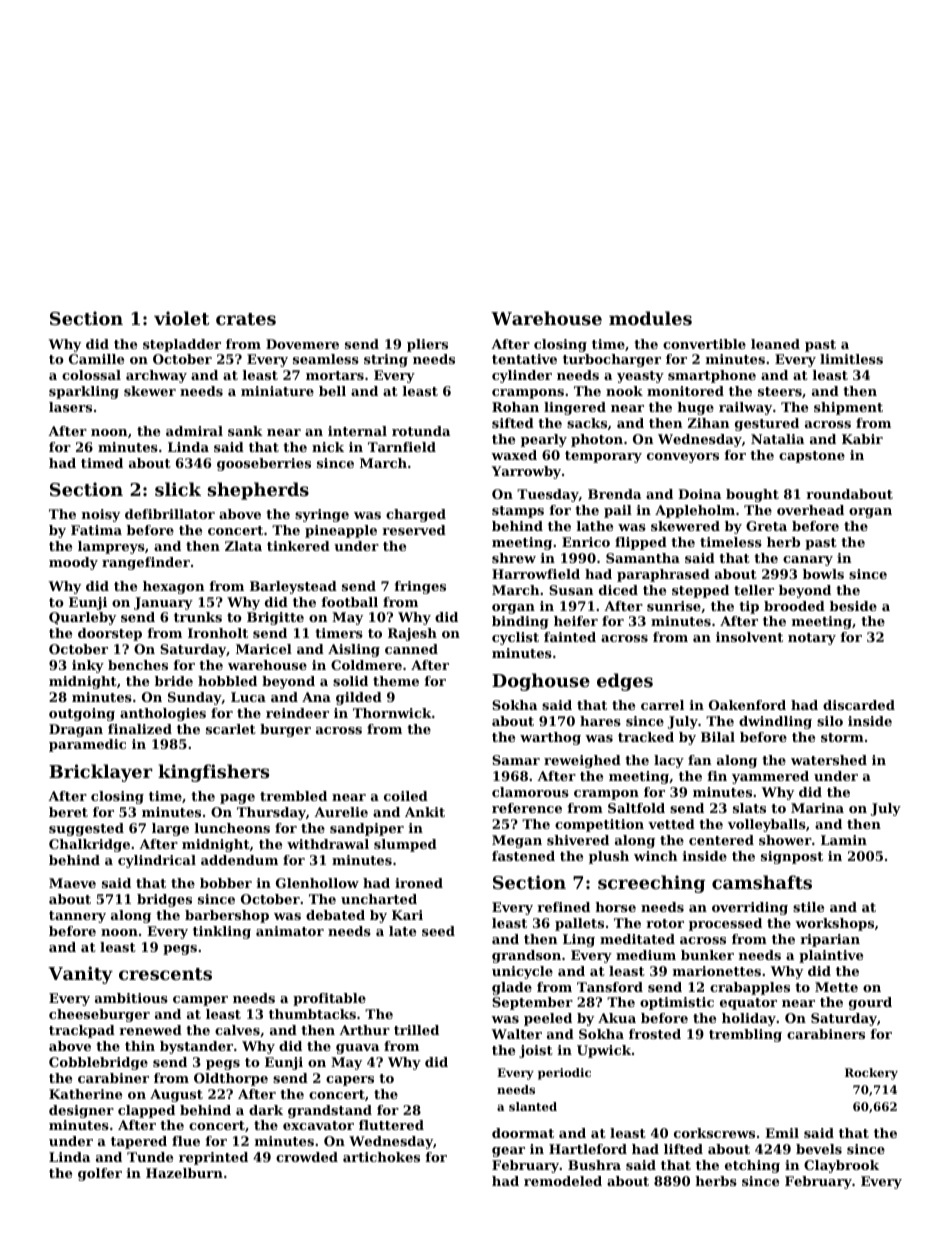  What do you see at coordinates (100, 1174) in the screenshot?
I see `golfer` at bounding box center [100, 1174].
